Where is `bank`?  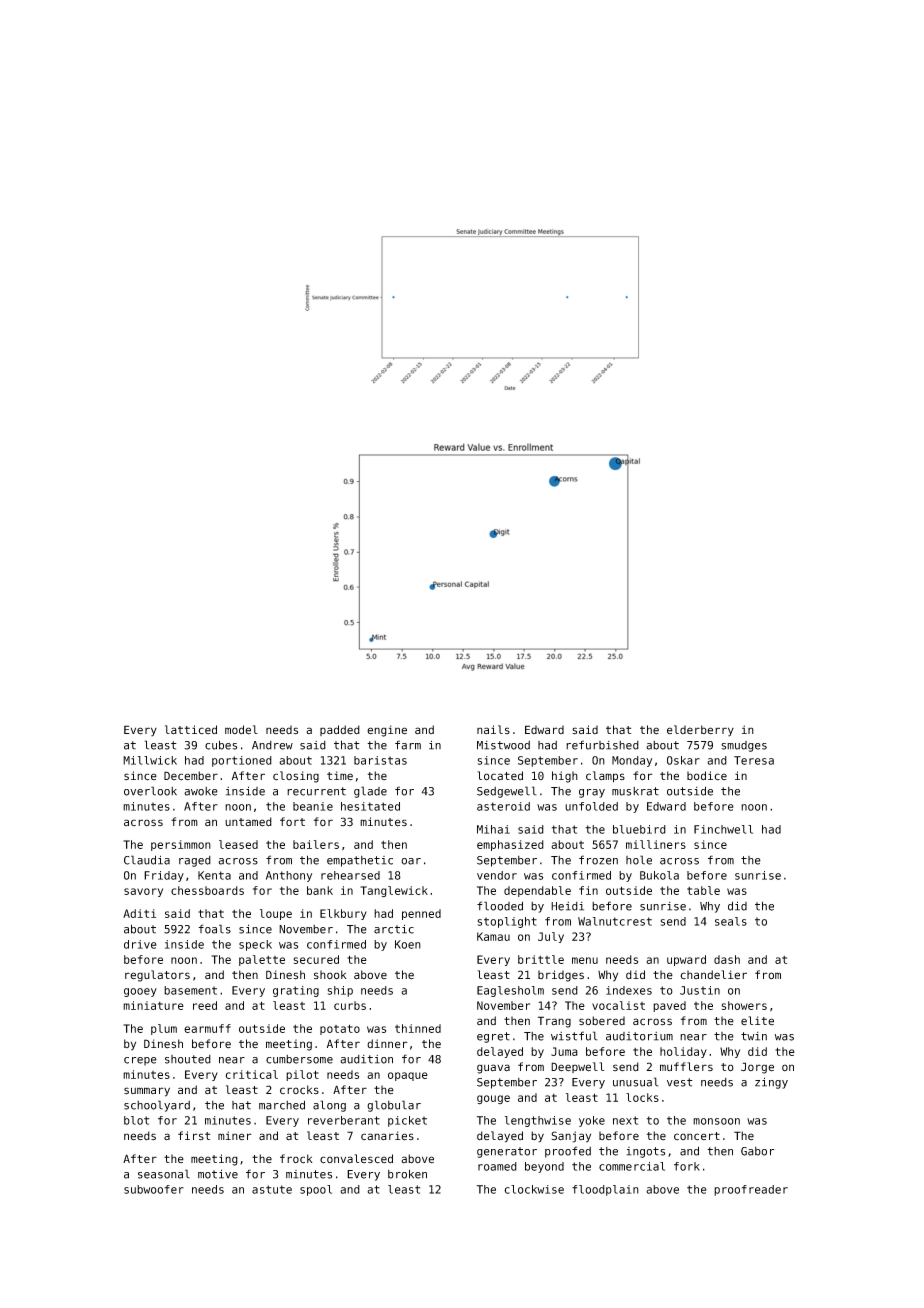
bank is located at coordinates (320, 890).
